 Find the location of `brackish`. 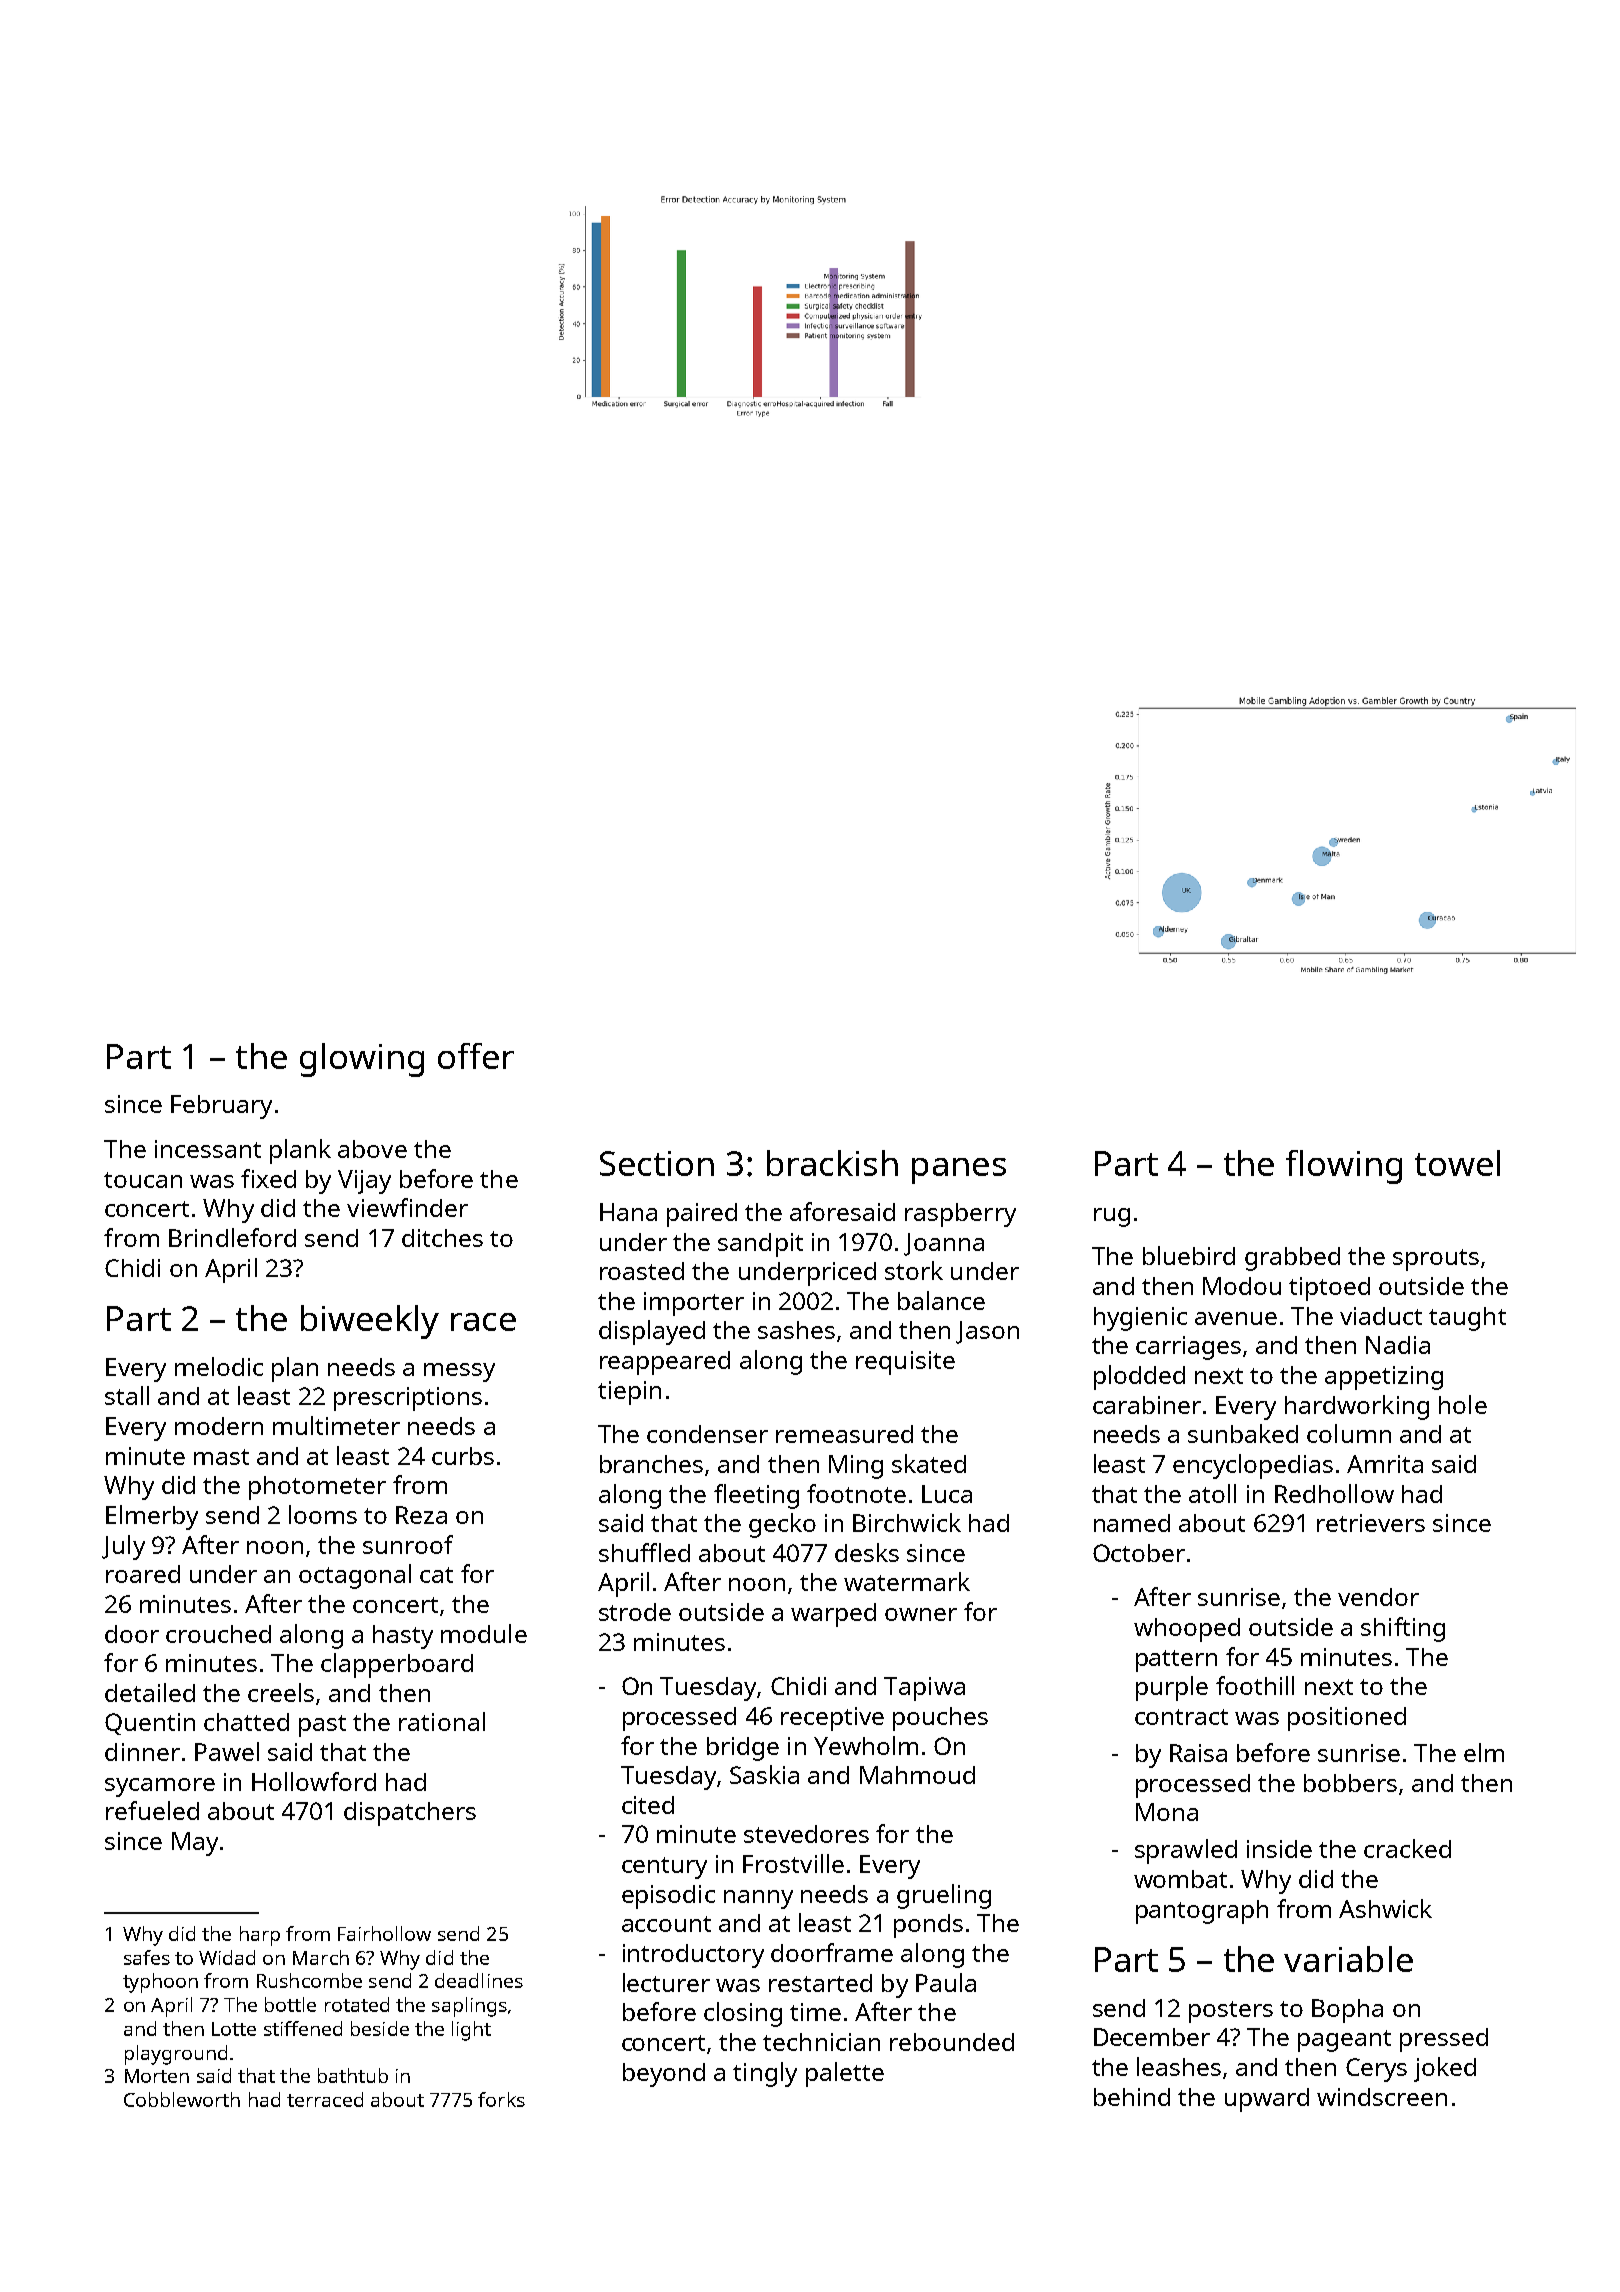

brackish is located at coordinates (832, 1163).
